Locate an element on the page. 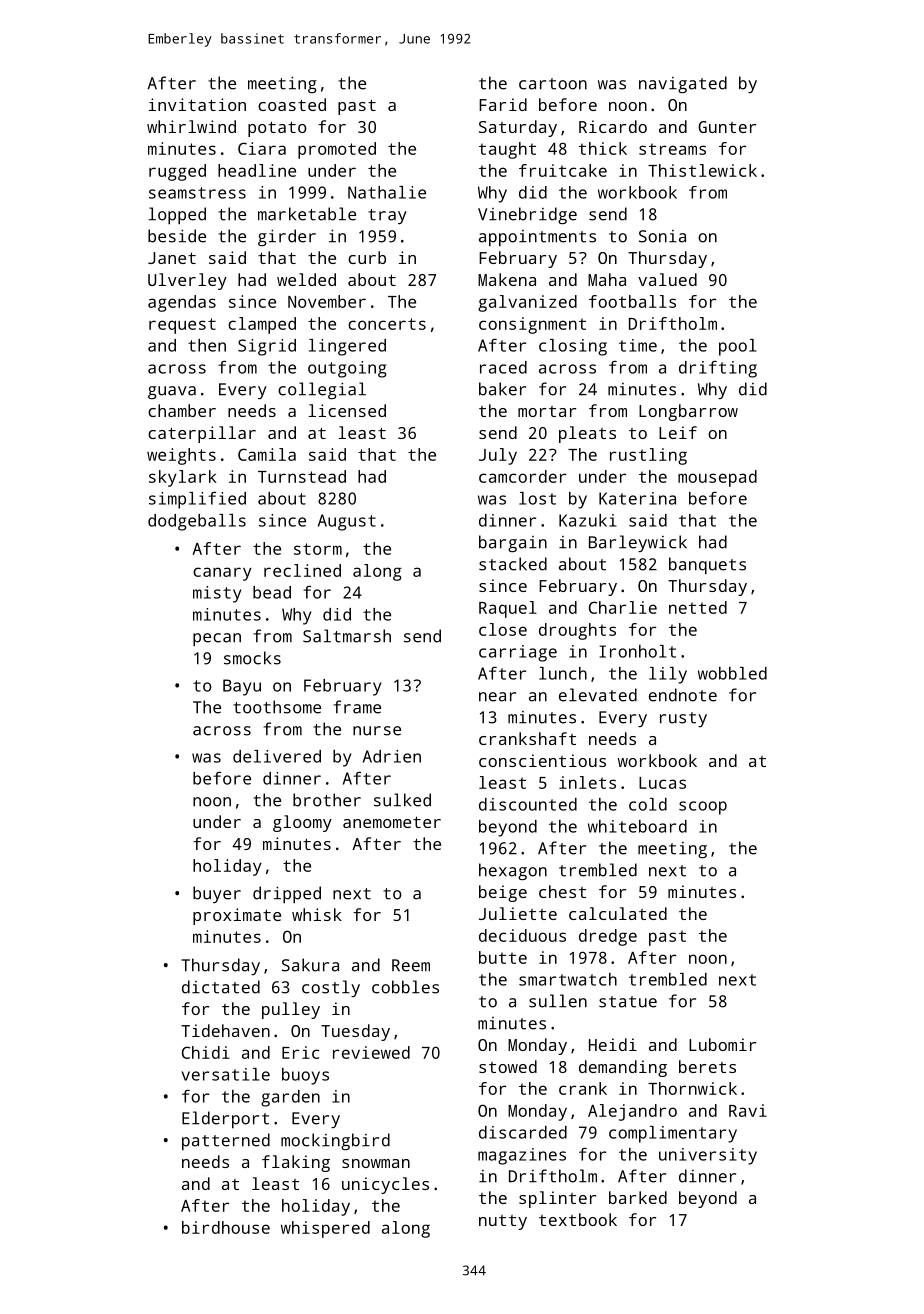 The width and height of the document is (924, 1314). conscientious is located at coordinates (542, 760).
